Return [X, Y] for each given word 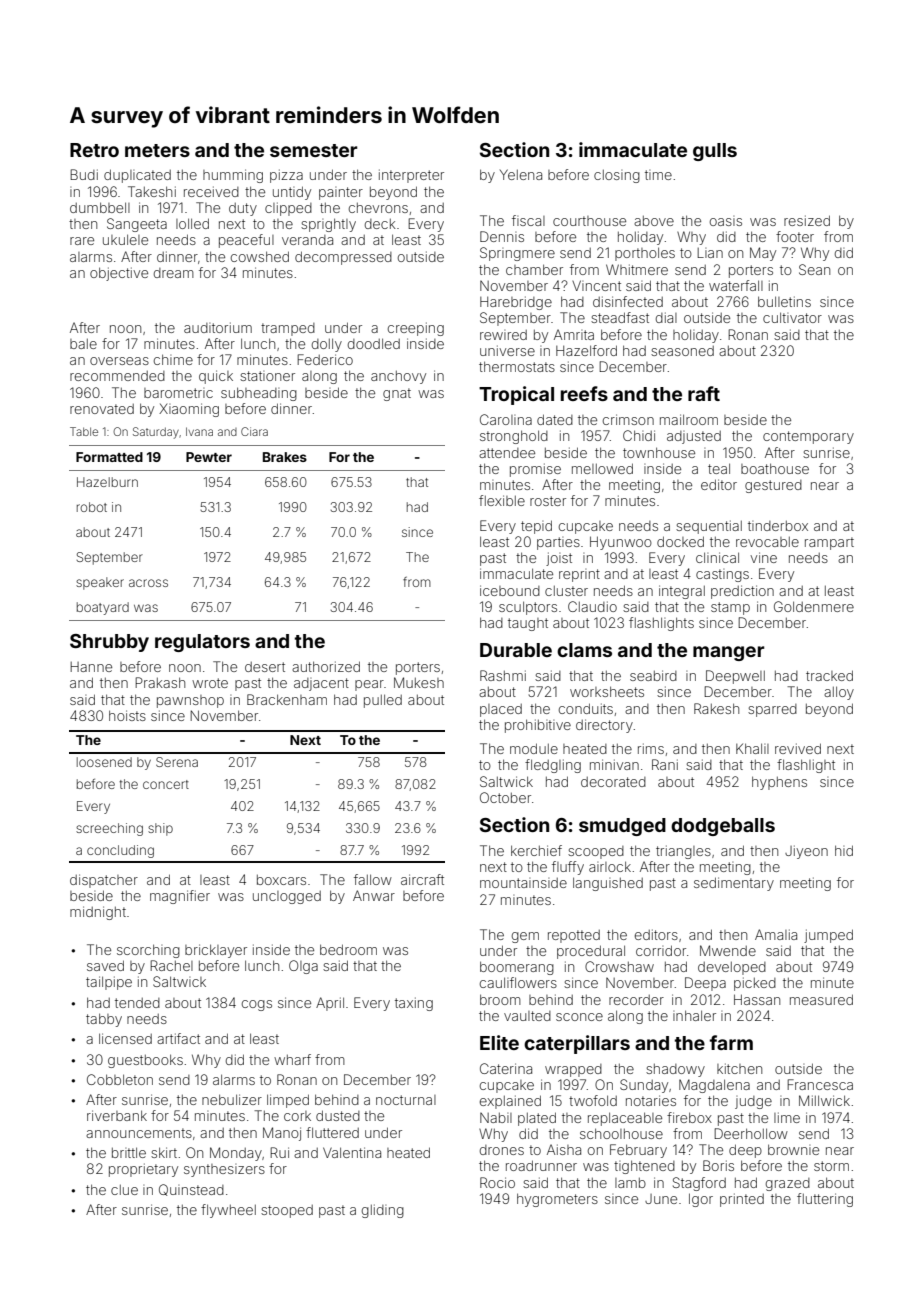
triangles [683, 852]
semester [314, 150]
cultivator [792, 317]
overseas [119, 361]
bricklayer [216, 951]
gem [525, 937]
